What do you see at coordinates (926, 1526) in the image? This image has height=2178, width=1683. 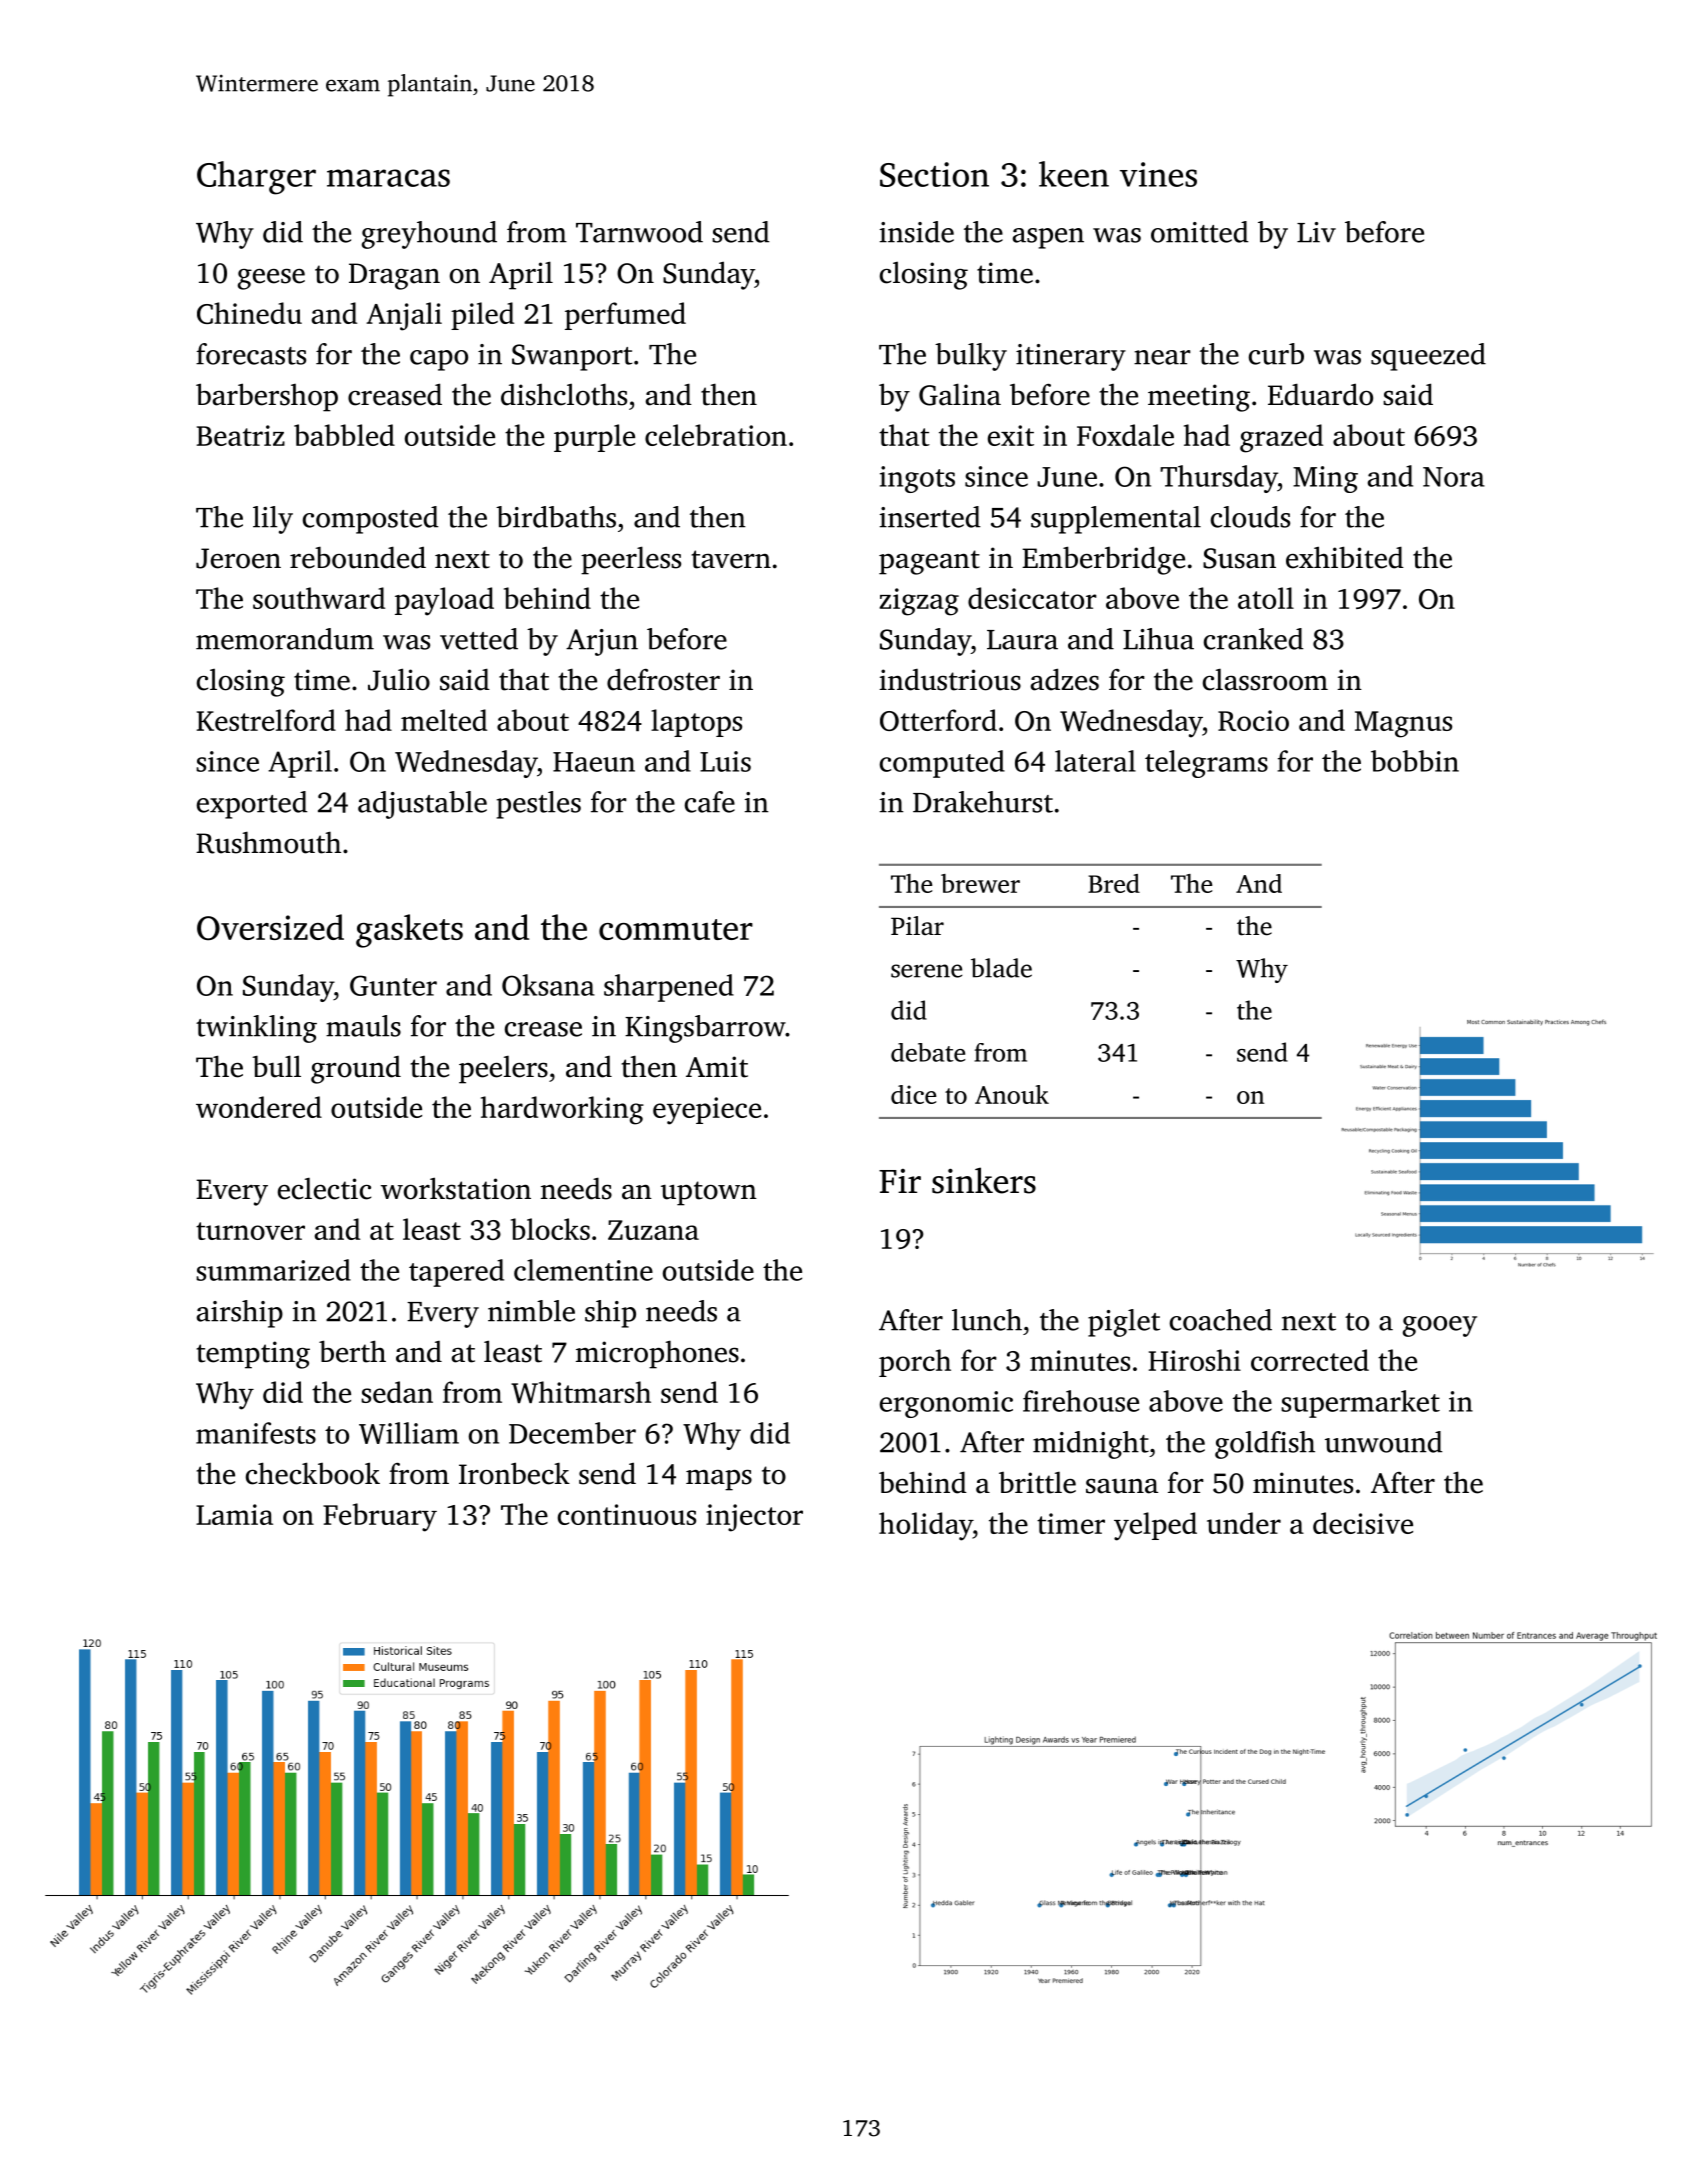 I see `holiday` at bounding box center [926, 1526].
